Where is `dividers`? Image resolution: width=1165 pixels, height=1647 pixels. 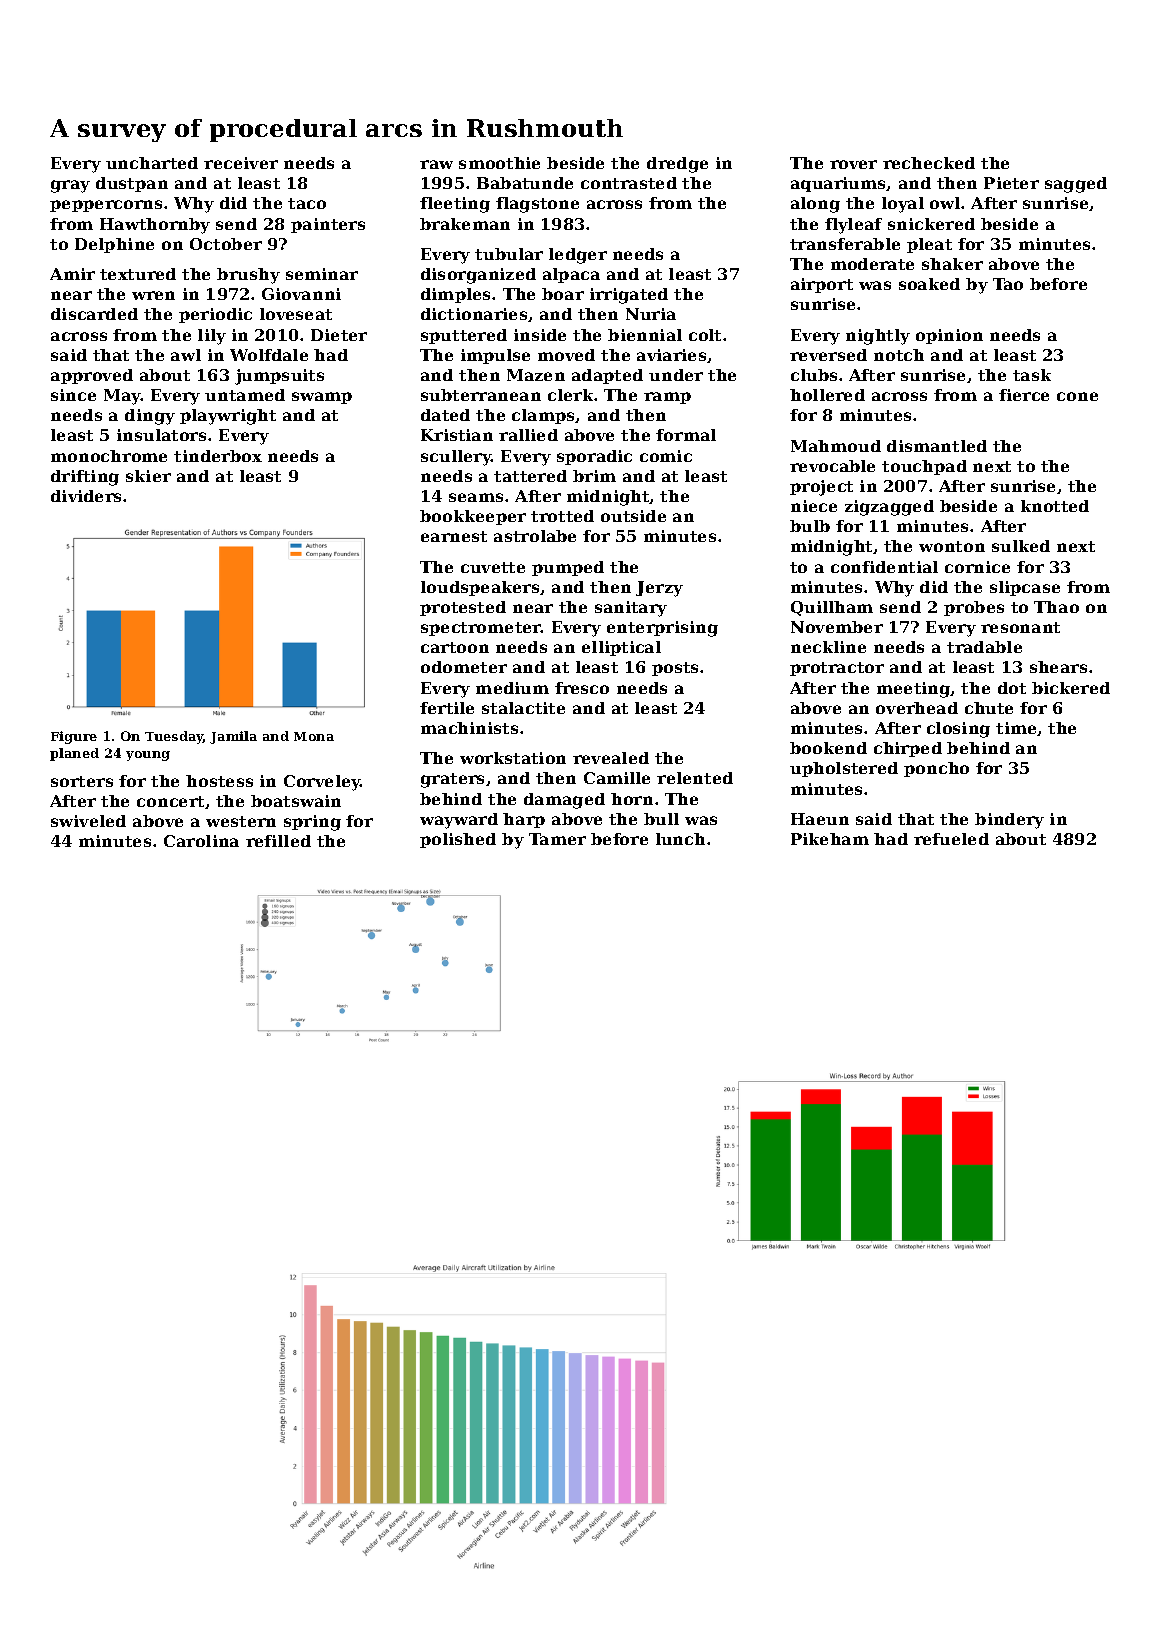
dividers is located at coordinates (86, 496).
